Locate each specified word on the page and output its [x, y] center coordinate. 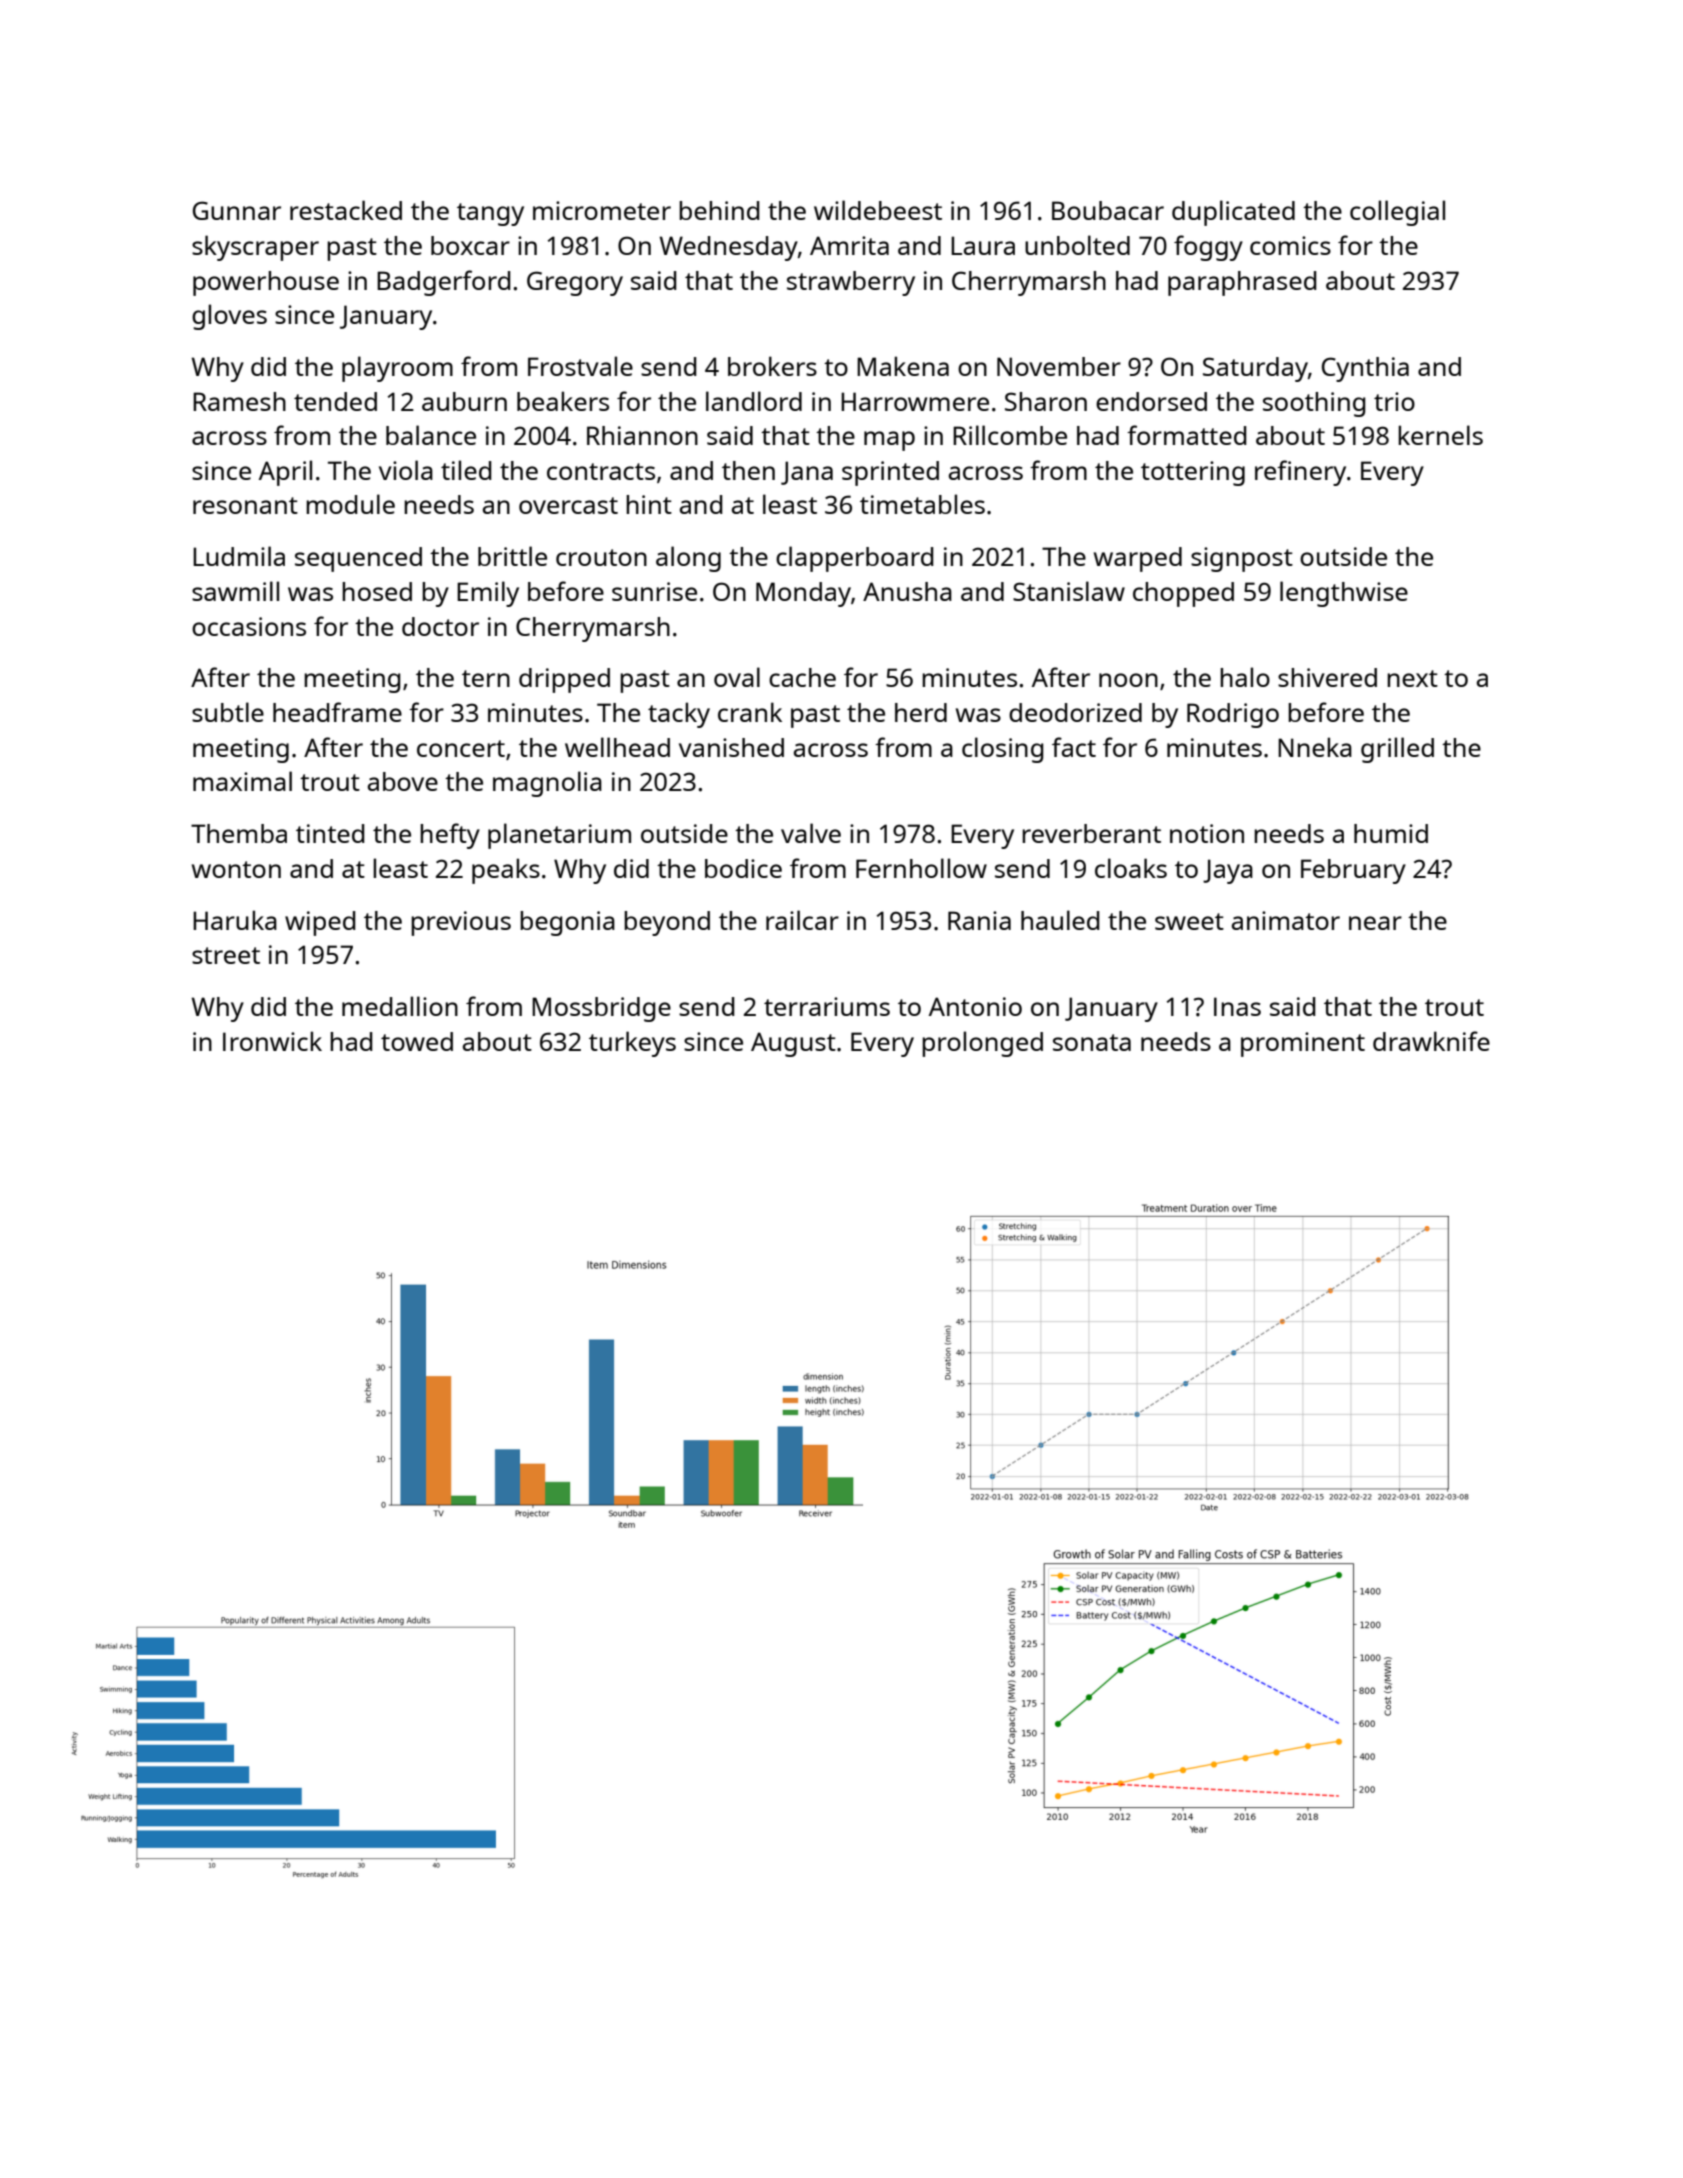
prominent [1303, 1044]
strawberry [851, 283]
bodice [743, 868]
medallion [400, 1006]
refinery [1300, 473]
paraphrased [1242, 283]
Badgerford [444, 283]
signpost [1242, 559]
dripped [564, 680]
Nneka [1315, 747]
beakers [563, 401]
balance [431, 435]
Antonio [975, 1006]
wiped [320, 923]
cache [802, 677]
